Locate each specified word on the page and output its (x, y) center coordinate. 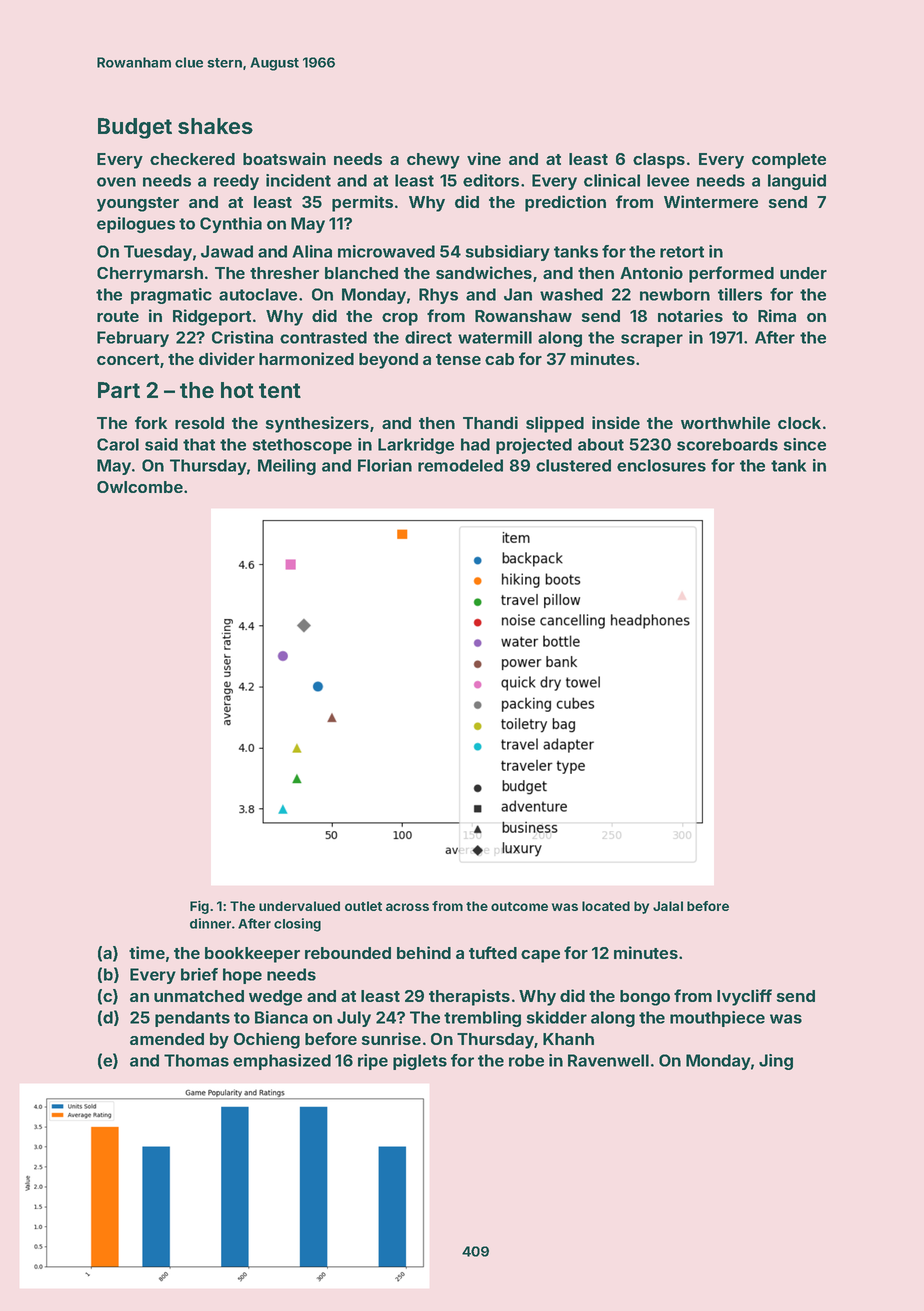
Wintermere (711, 201)
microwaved (386, 251)
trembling (482, 1019)
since (804, 444)
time (147, 952)
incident (298, 180)
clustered (573, 465)
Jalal (668, 906)
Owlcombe (140, 487)
